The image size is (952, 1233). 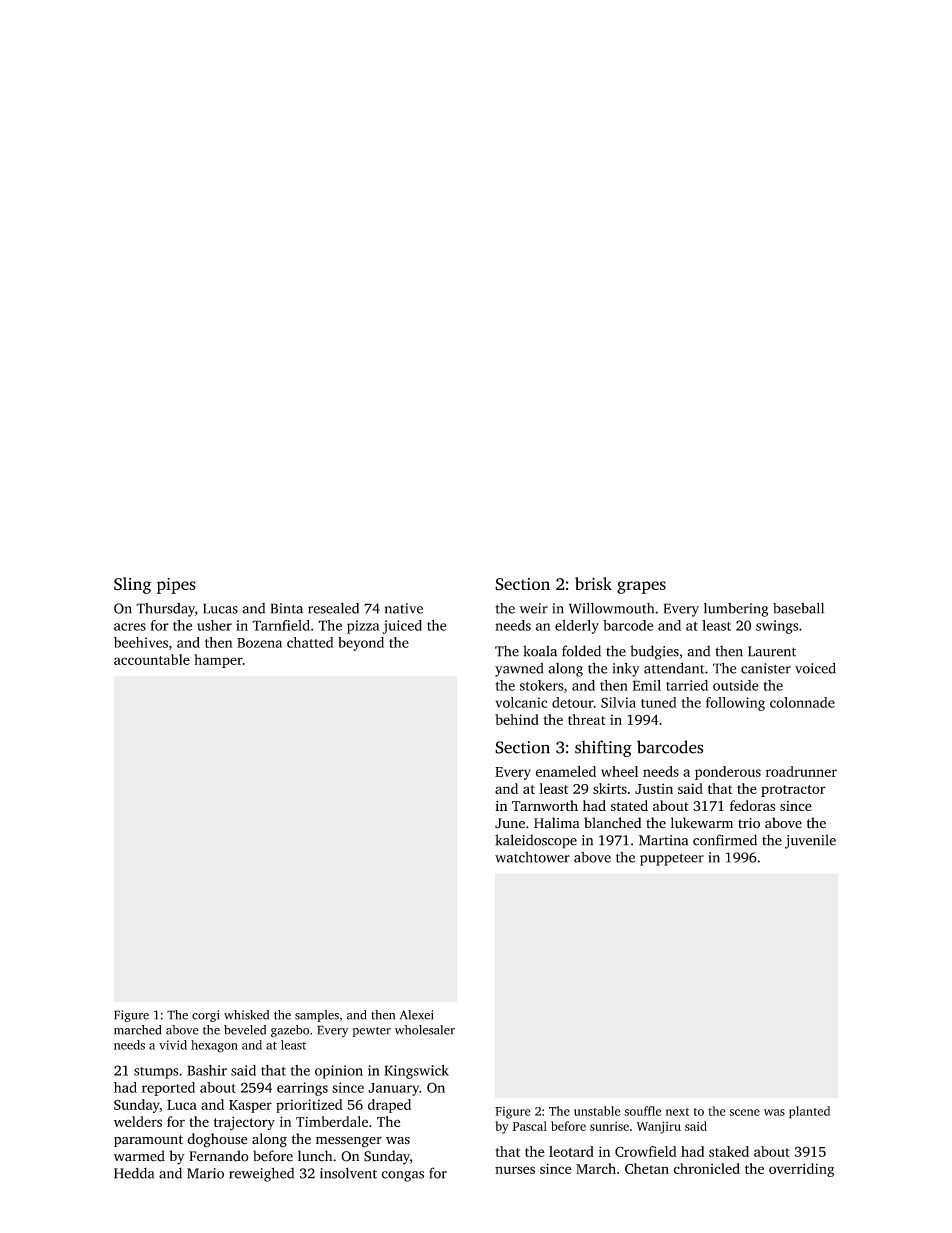 I want to click on June, so click(x=510, y=823).
